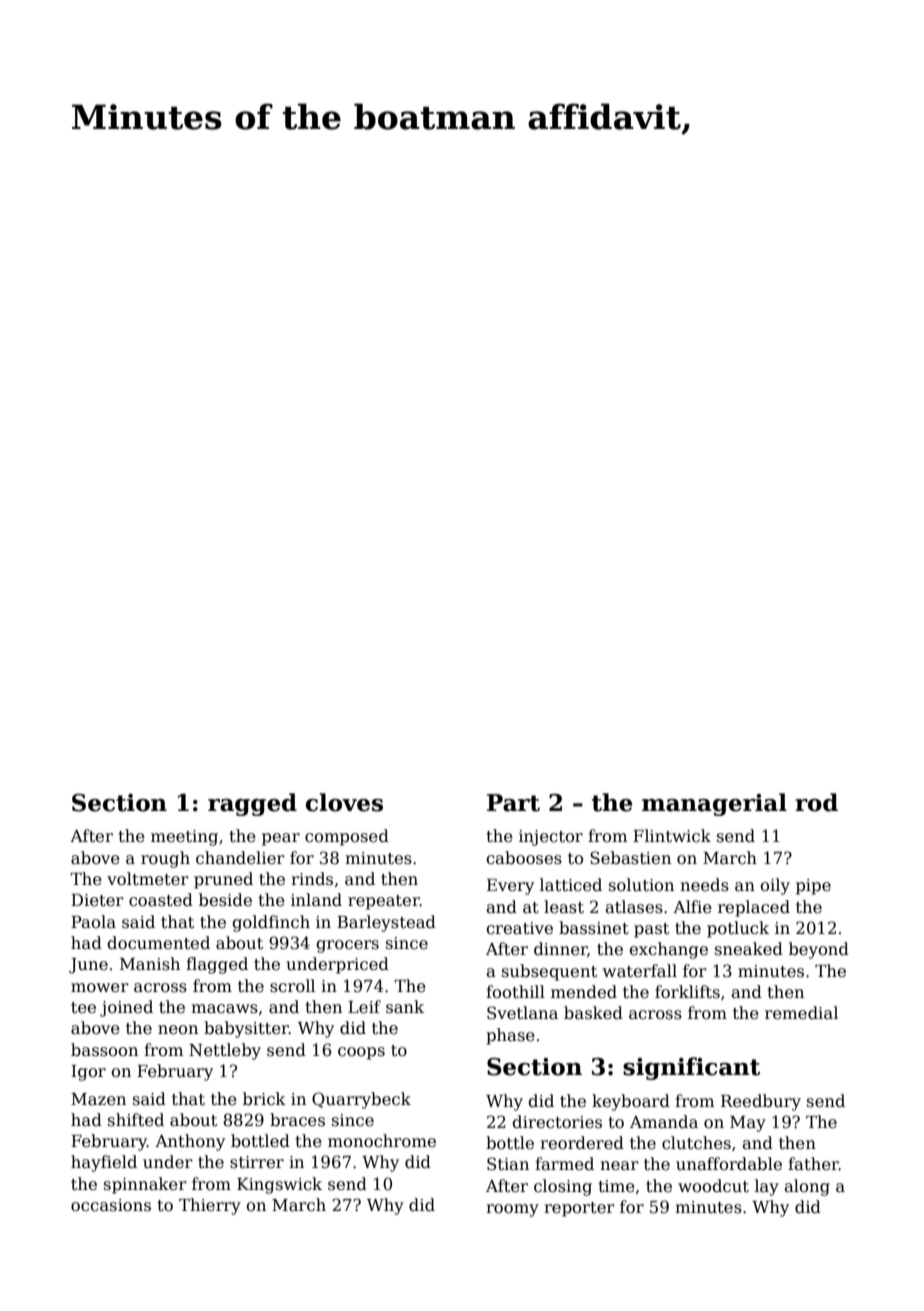  What do you see at coordinates (224, 1009) in the screenshot?
I see `macaws` at bounding box center [224, 1009].
